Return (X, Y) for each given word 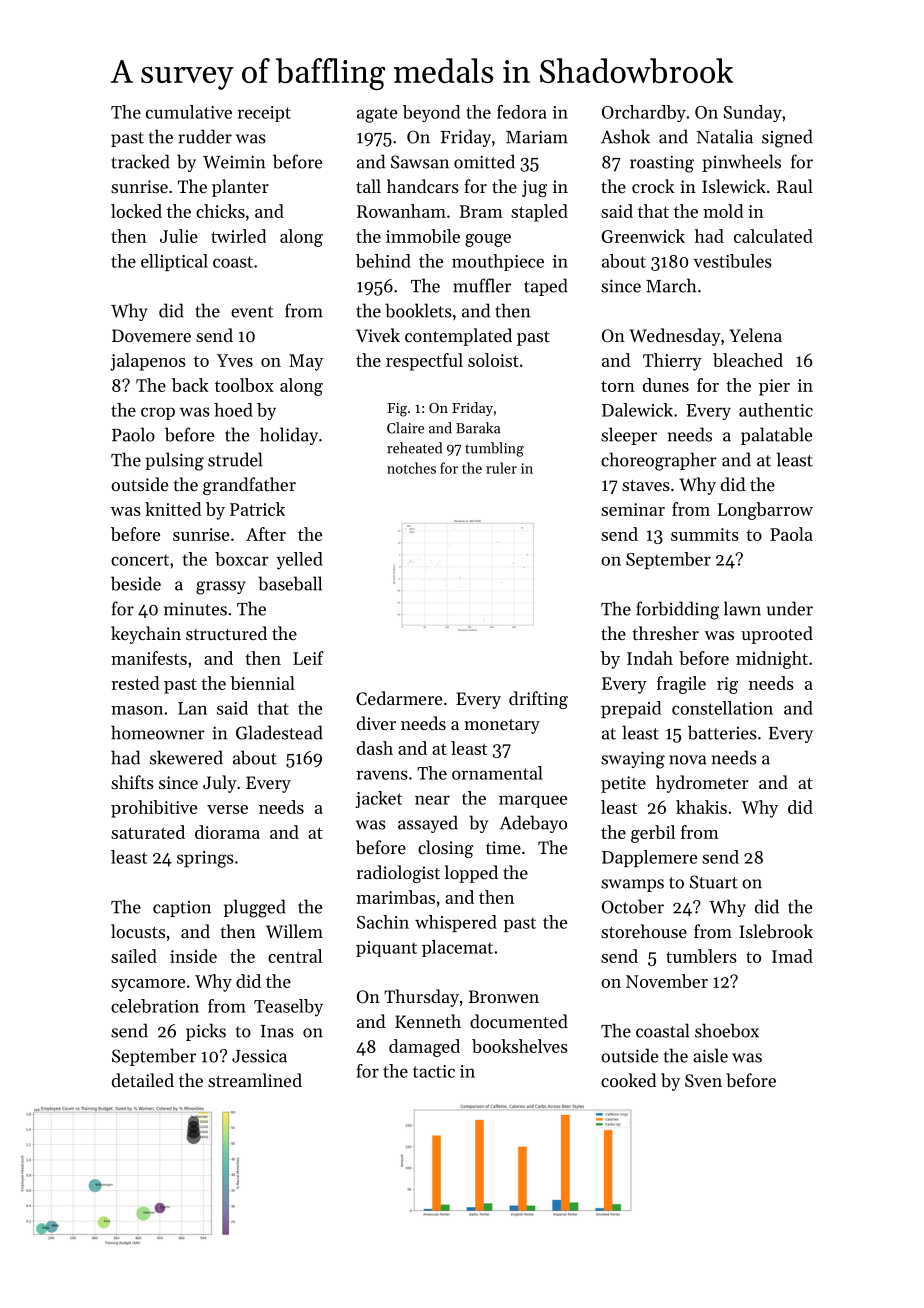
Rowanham (401, 211)
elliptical (174, 262)
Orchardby (644, 113)
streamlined (255, 1080)
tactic (434, 1071)
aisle (710, 1055)
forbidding (677, 610)
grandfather (249, 486)
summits (705, 534)
